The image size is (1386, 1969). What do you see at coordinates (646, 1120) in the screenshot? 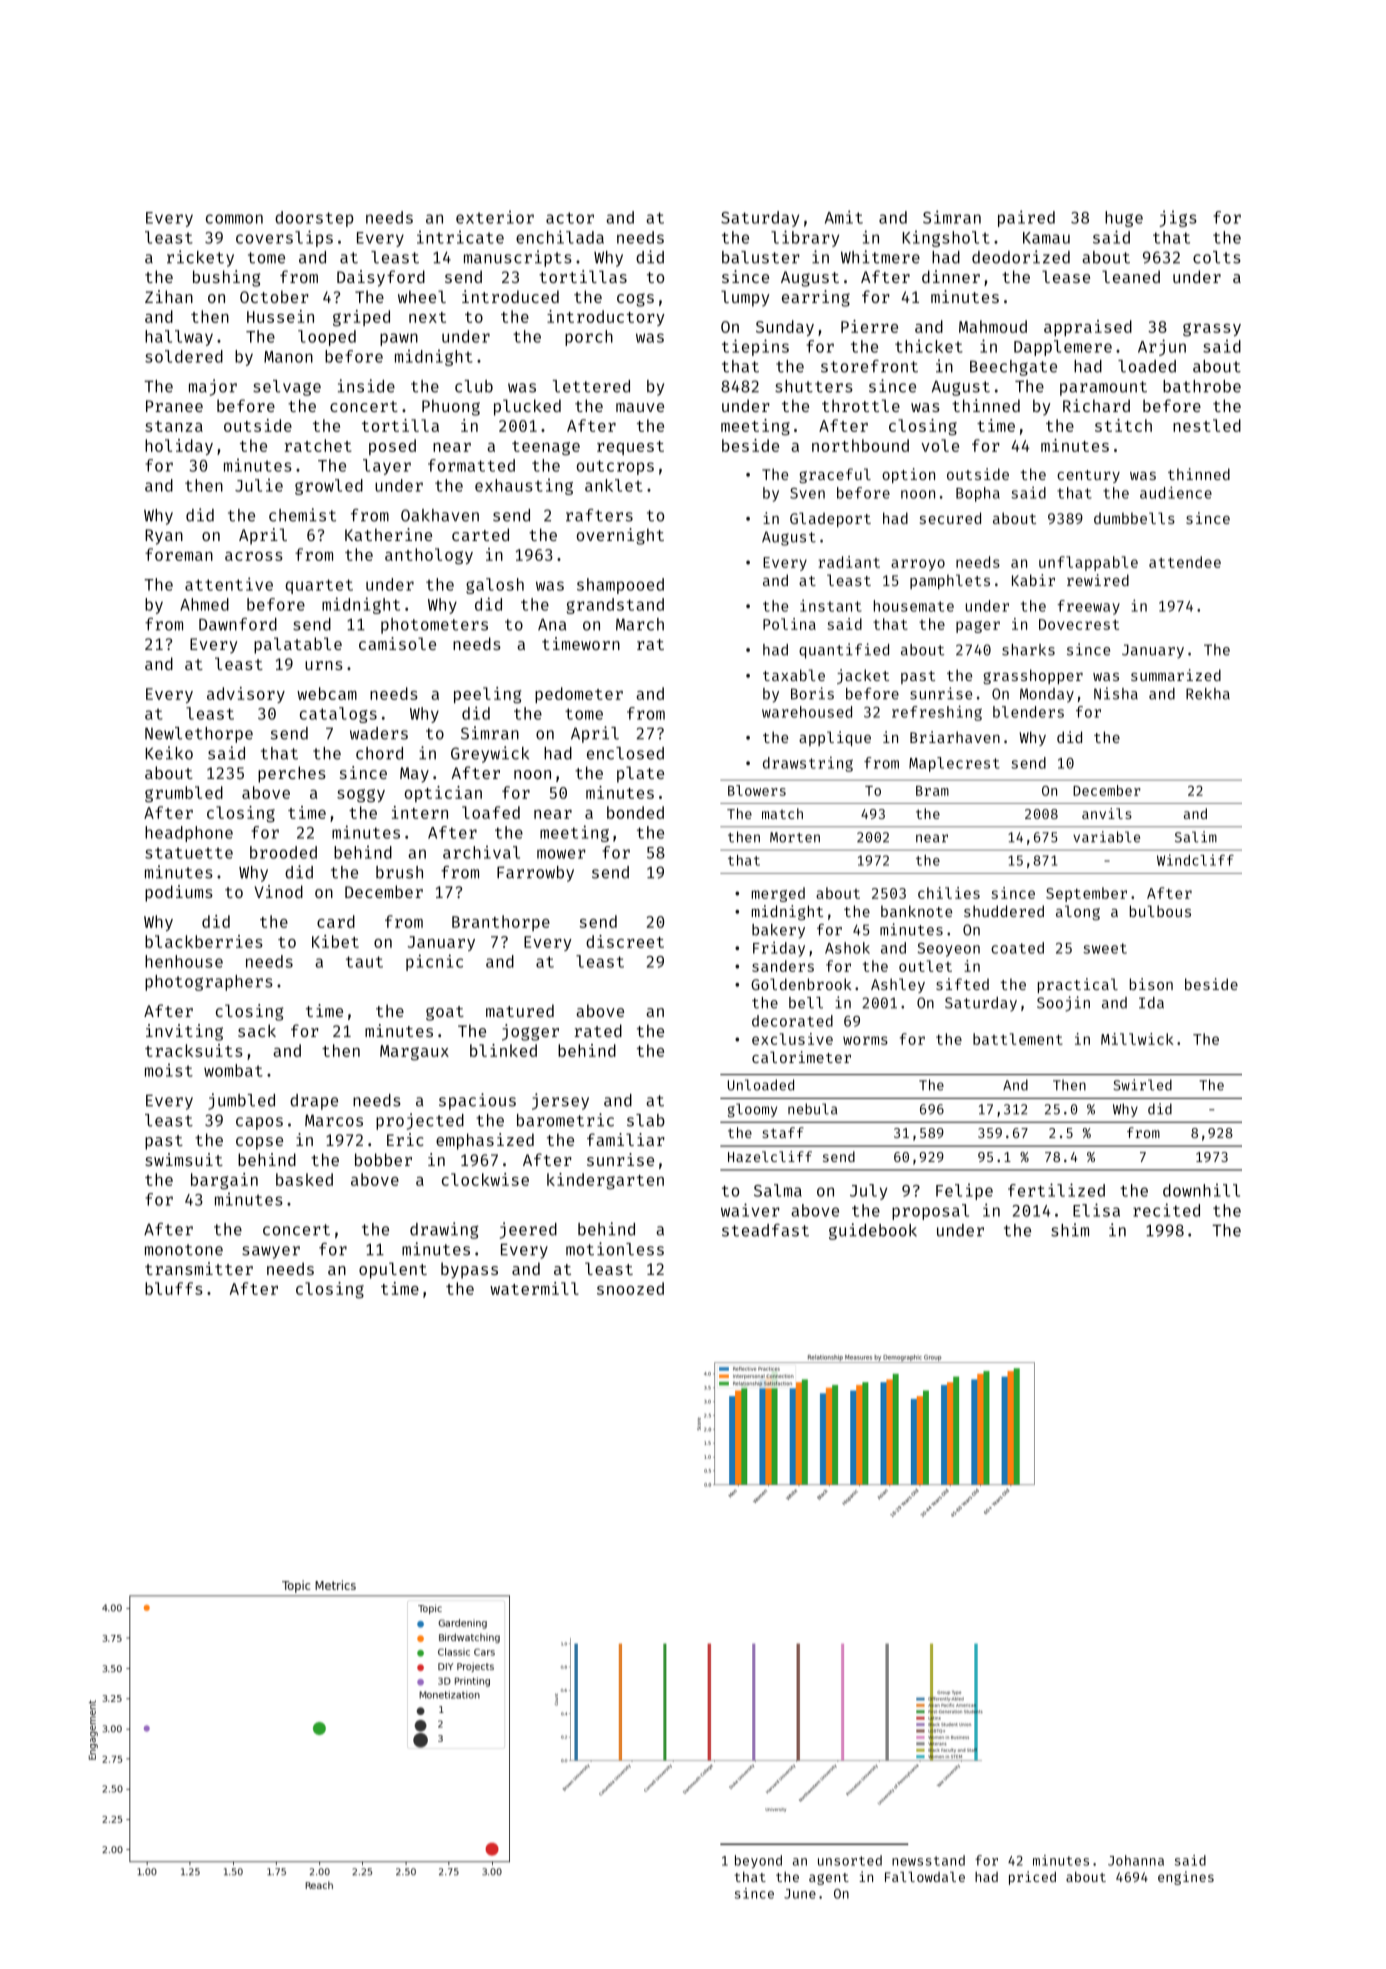
I see `slab` at bounding box center [646, 1120].
